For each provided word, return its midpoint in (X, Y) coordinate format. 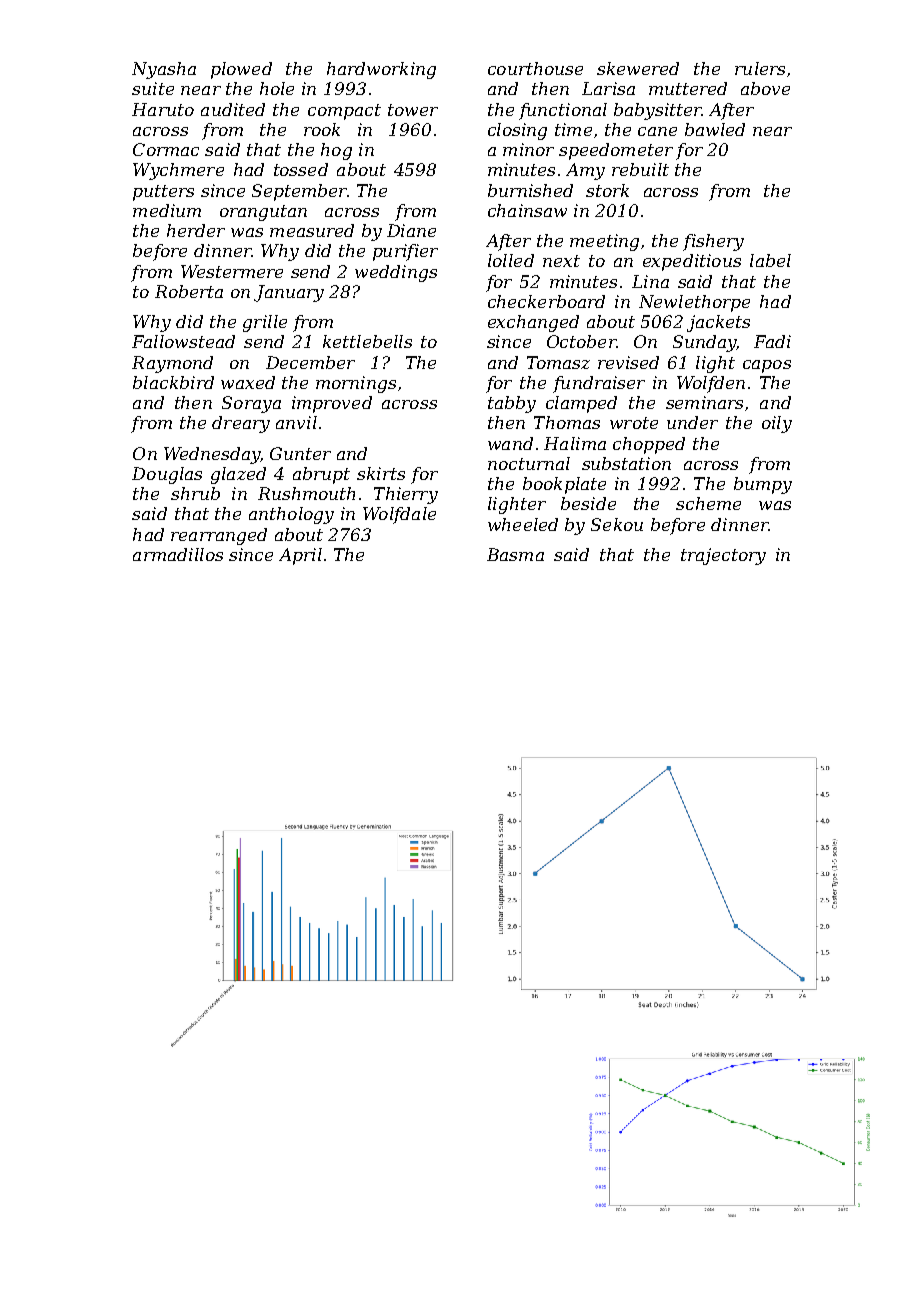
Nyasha (164, 70)
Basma (515, 554)
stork (607, 190)
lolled (511, 260)
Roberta (189, 291)
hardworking (381, 70)
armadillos (178, 554)
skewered (638, 68)
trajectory (723, 556)
